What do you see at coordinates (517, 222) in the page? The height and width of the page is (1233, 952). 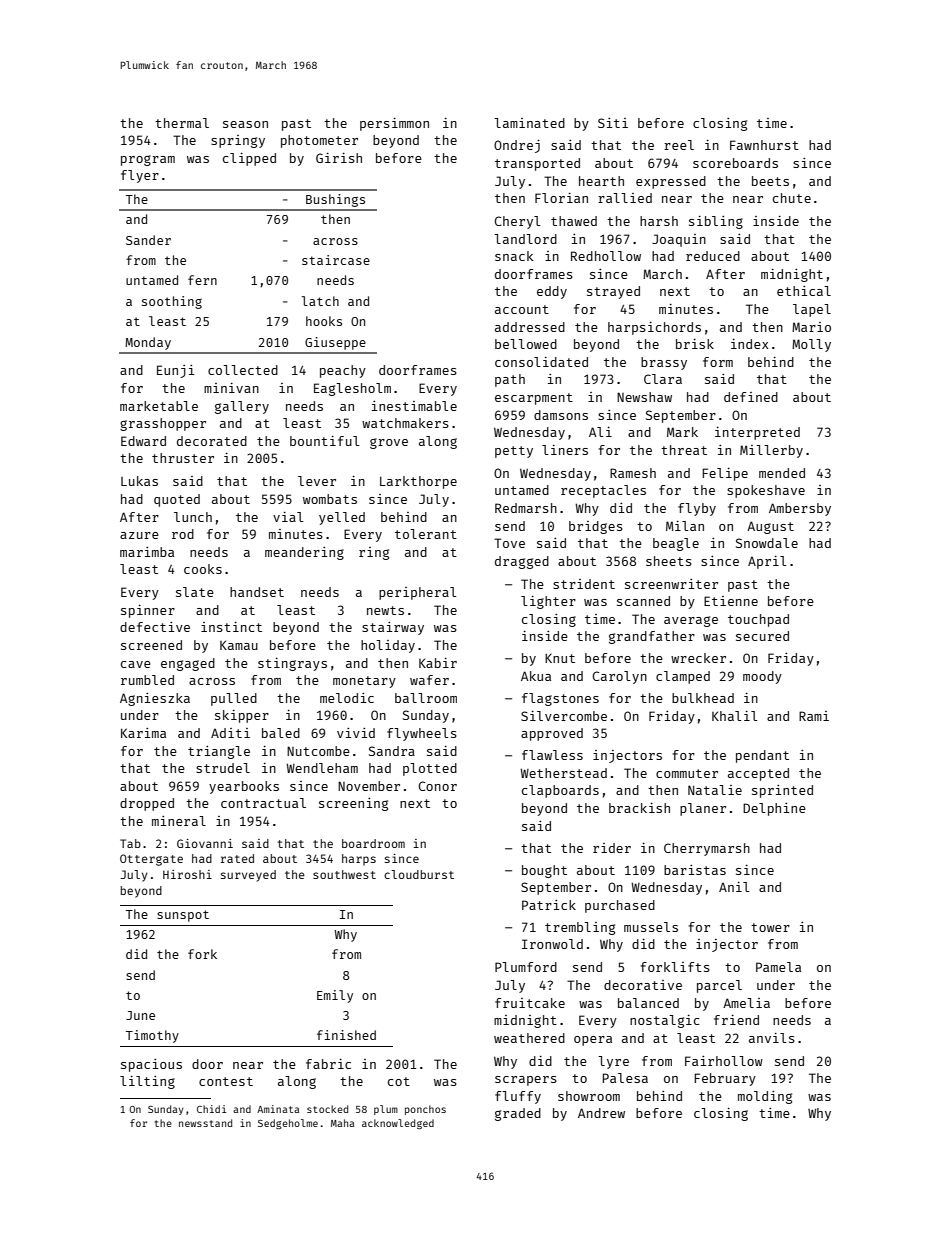 I see `Cheryl` at bounding box center [517, 222].
